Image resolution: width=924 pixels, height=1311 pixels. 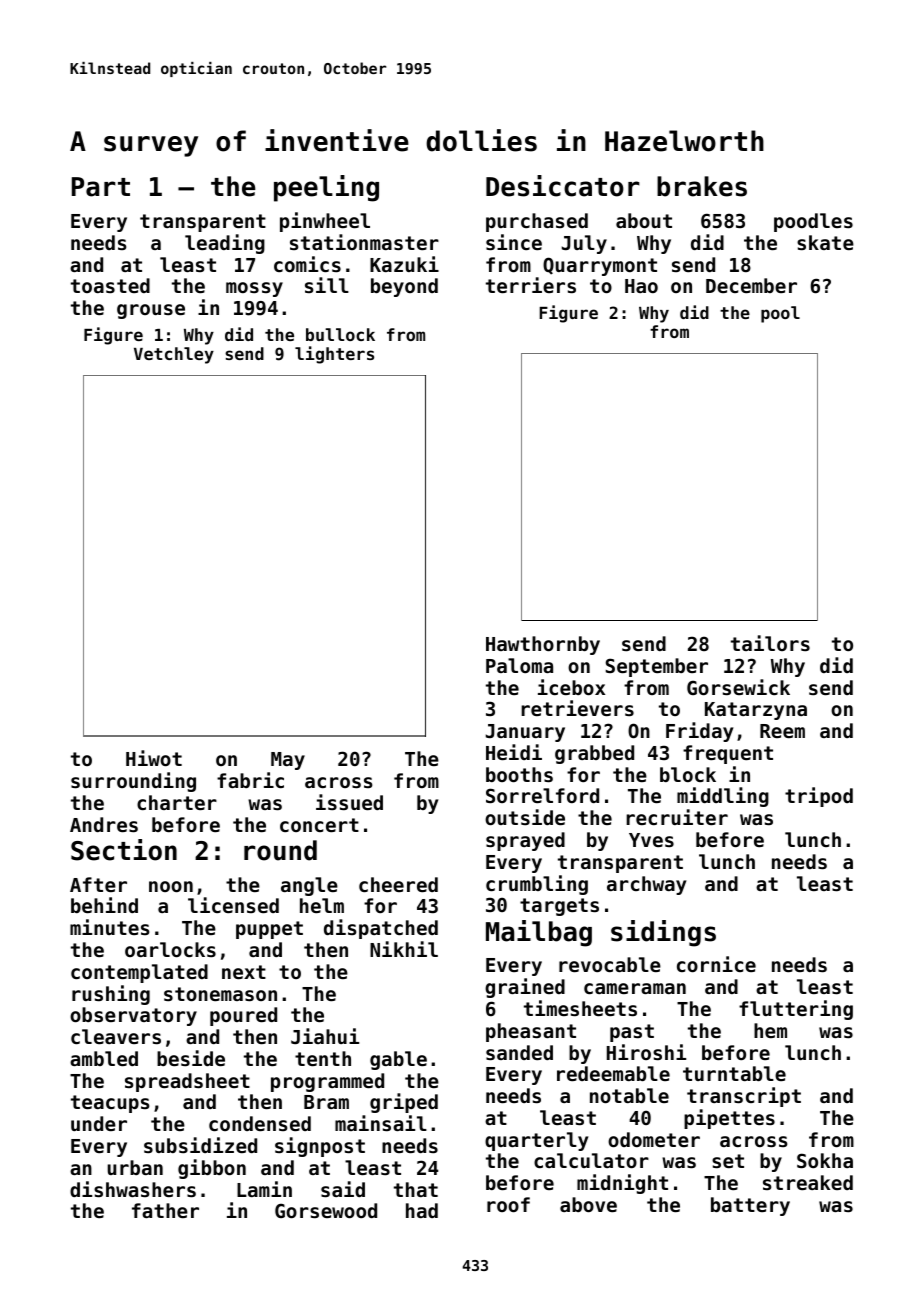 I want to click on Hiwot, so click(x=154, y=758).
